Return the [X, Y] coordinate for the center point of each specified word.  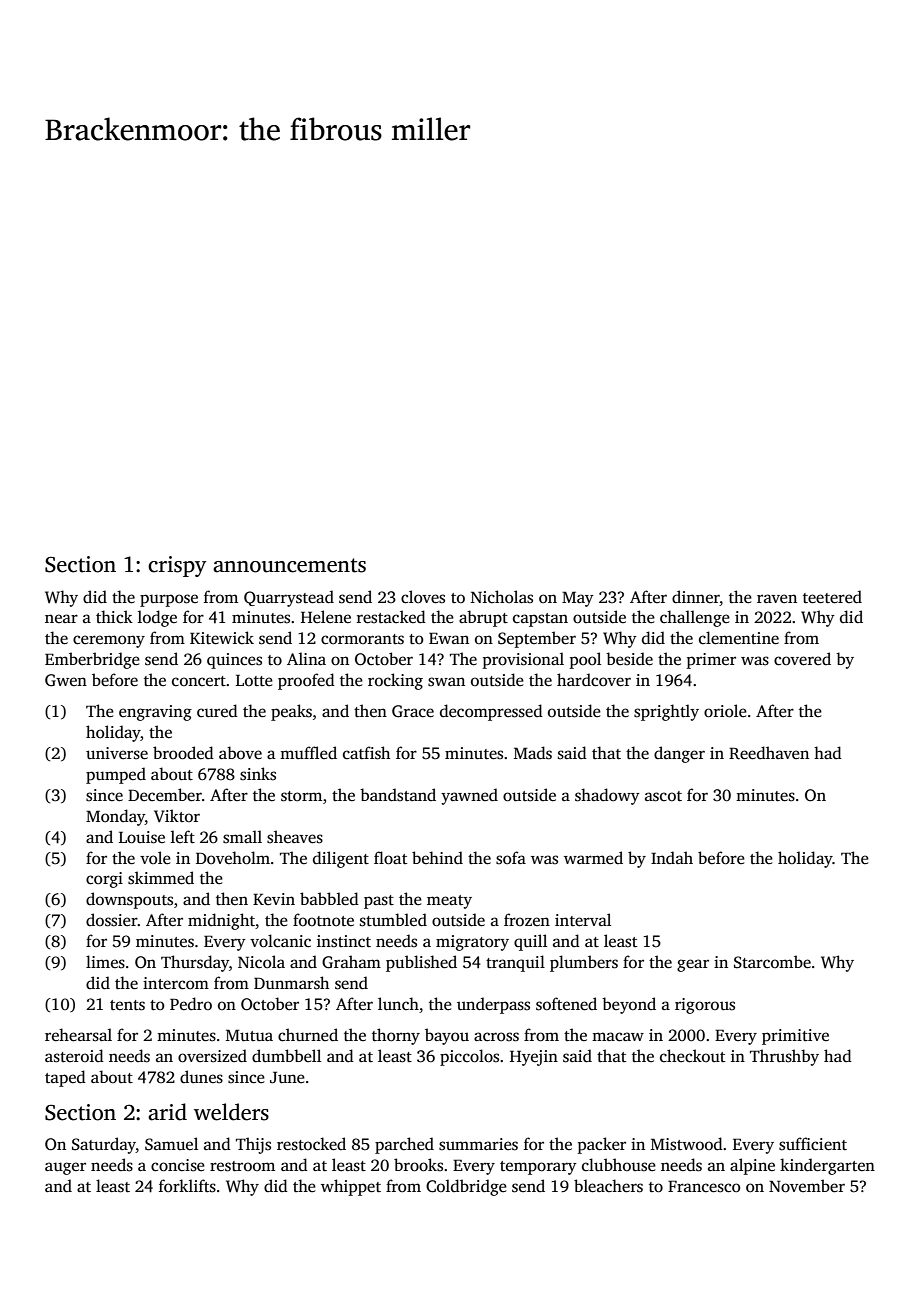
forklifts [187, 1186]
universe [117, 753]
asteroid [74, 1056]
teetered [832, 597]
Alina [306, 658]
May [578, 599]
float [390, 858]
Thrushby [784, 1057]
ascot [663, 796]
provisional [523, 660]
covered [802, 659]
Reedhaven [769, 753]
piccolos [469, 1057]
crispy [177, 566]
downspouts [129, 900]
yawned [469, 796]
